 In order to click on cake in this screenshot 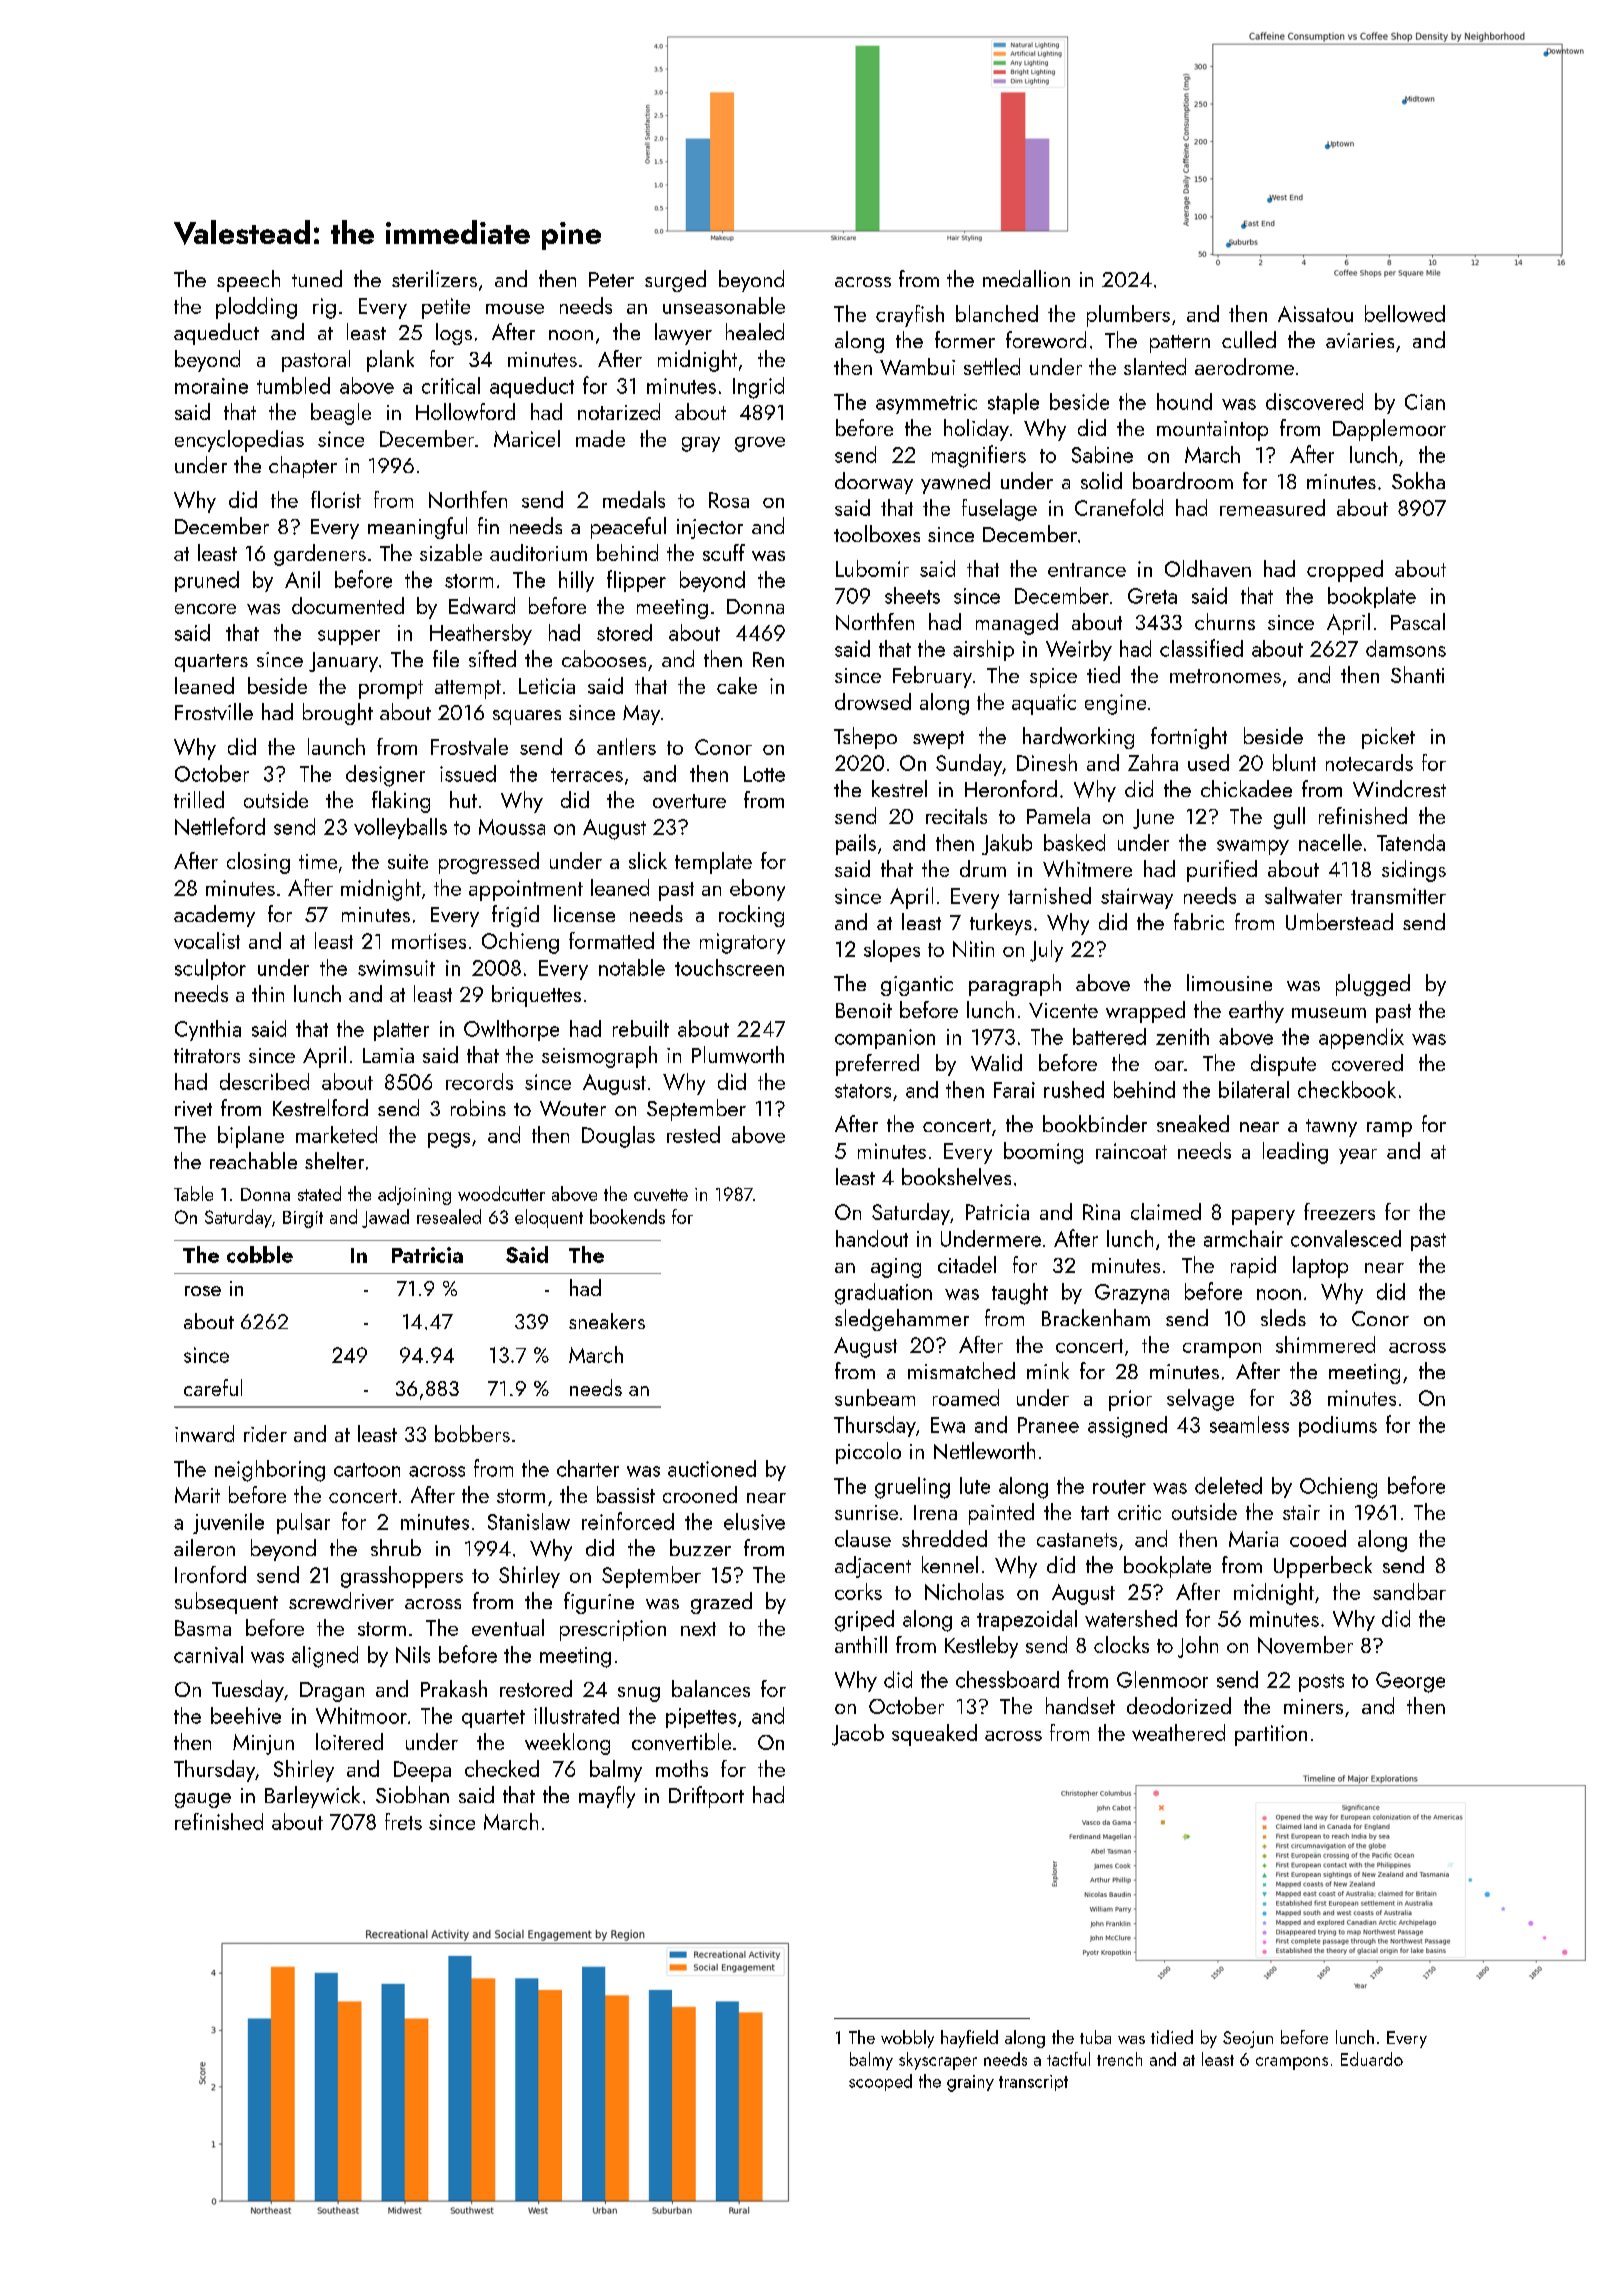, I will do `click(737, 685)`.
